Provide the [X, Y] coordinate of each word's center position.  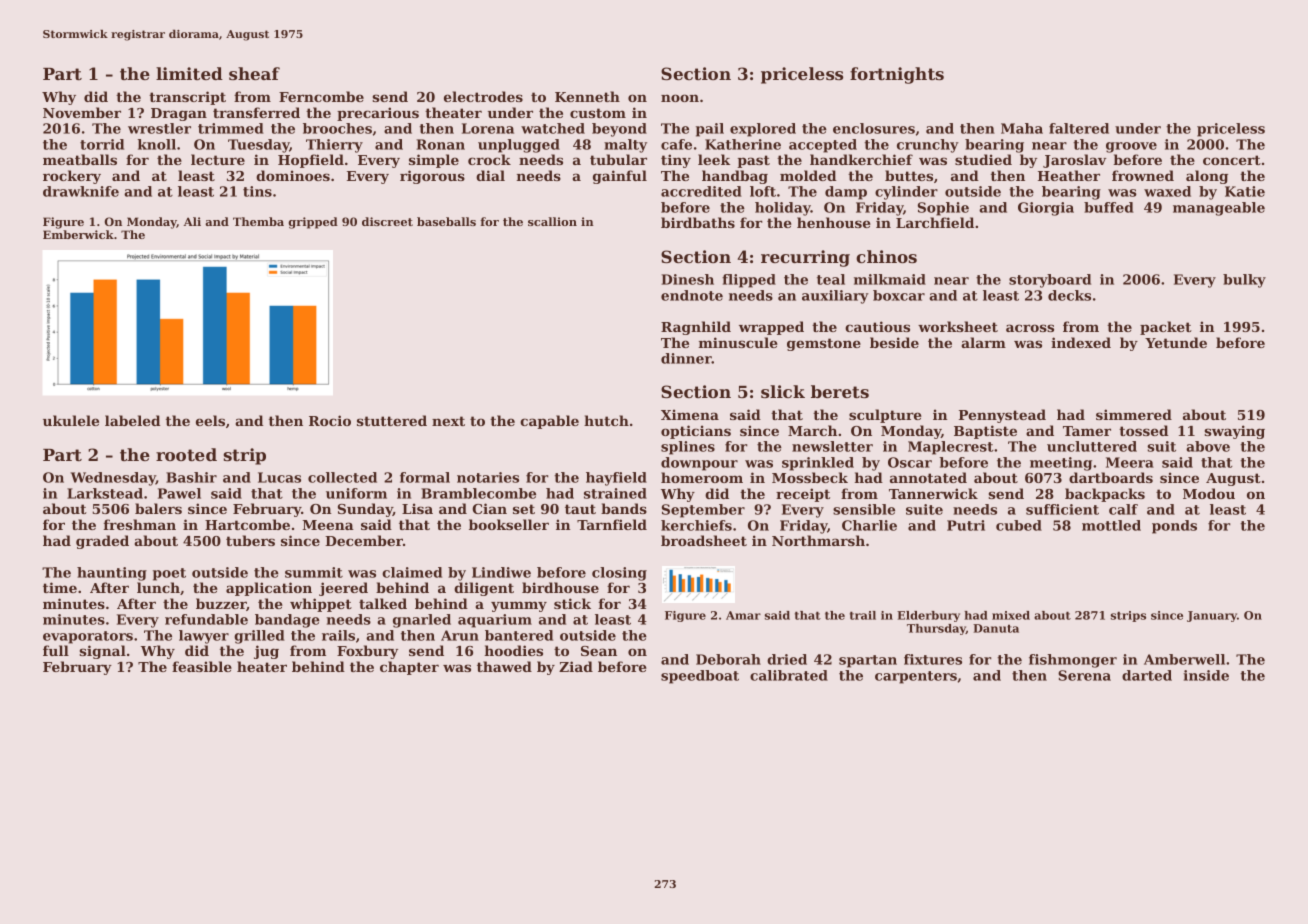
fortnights [897, 75]
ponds [1174, 527]
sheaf [254, 73]
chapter [409, 668]
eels [210, 420]
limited [189, 73]
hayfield [616, 479]
